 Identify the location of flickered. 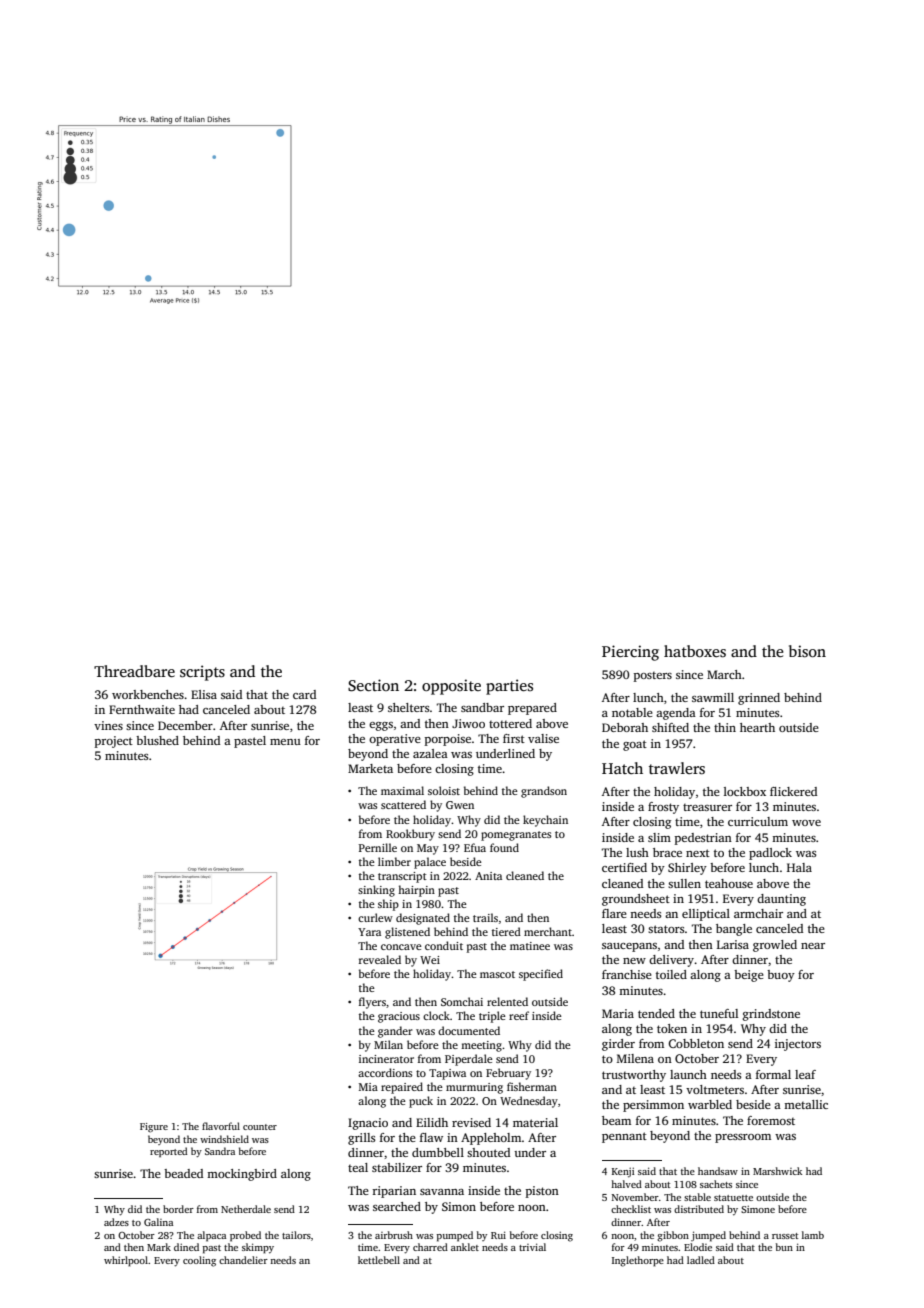
(793, 791).
